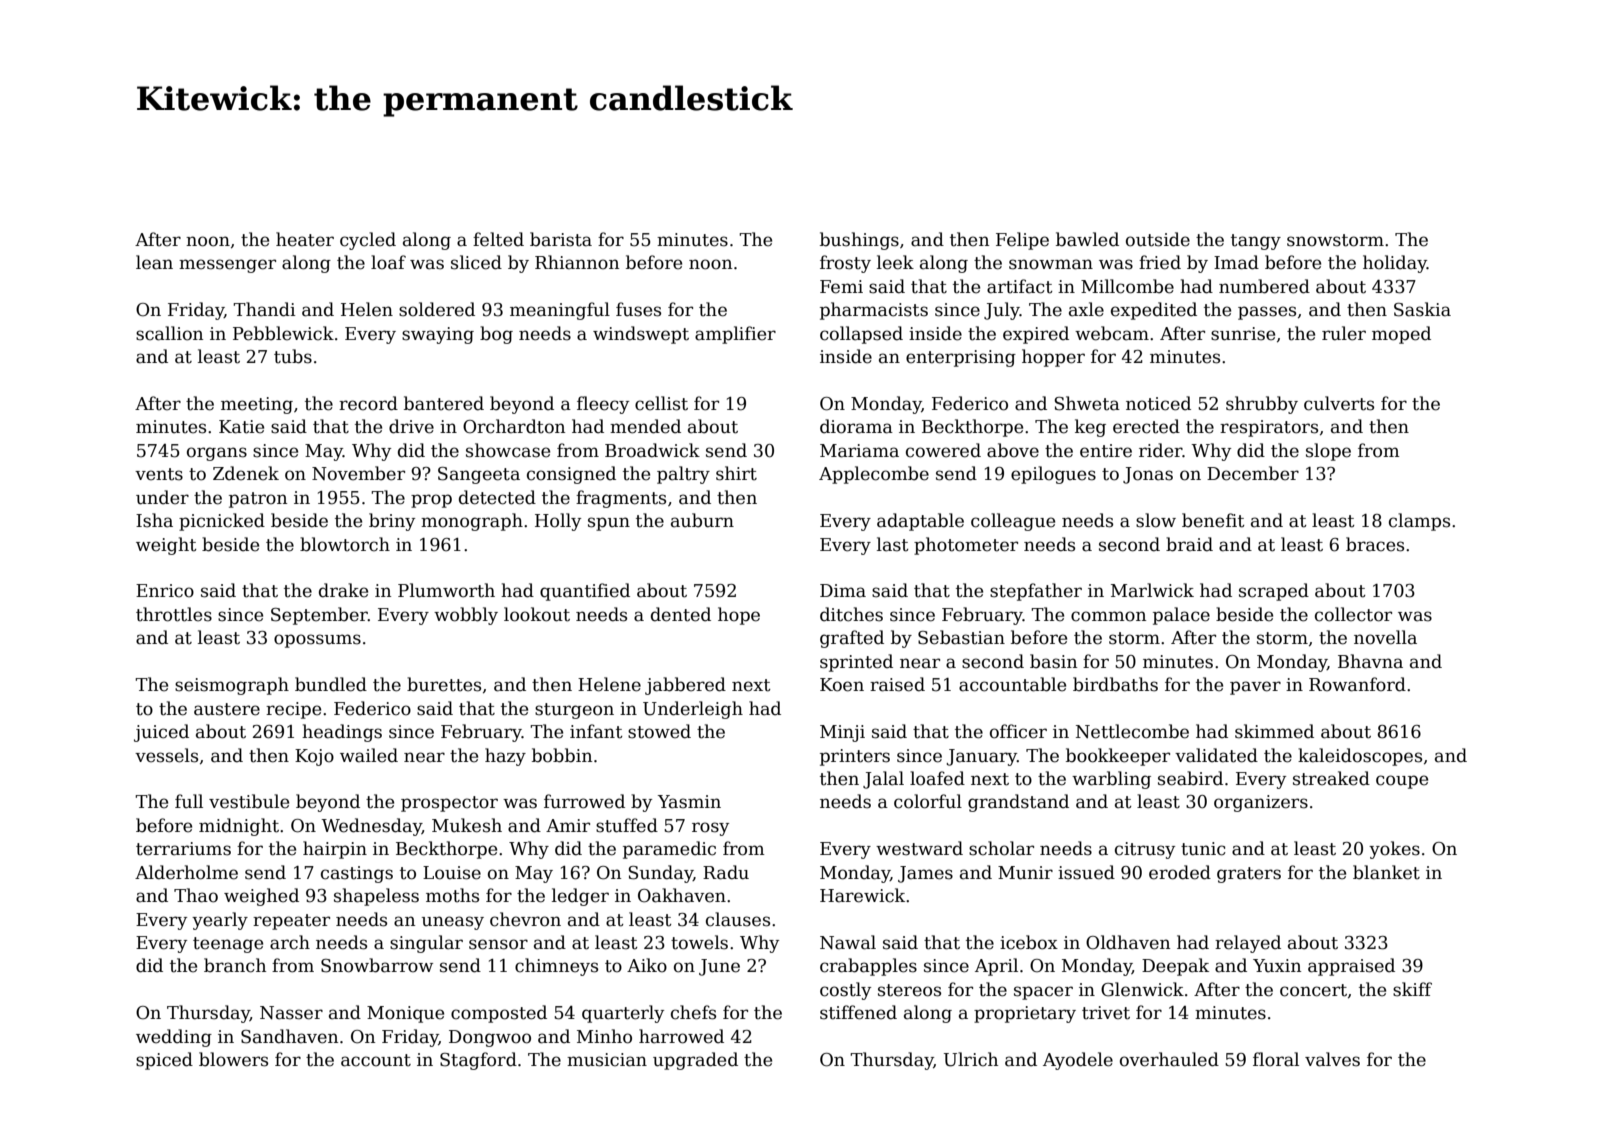 The width and height of the screenshot is (1604, 1134). What do you see at coordinates (228, 945) in the screenshot?
I see `teenage` at bounding box center [228, 945].
